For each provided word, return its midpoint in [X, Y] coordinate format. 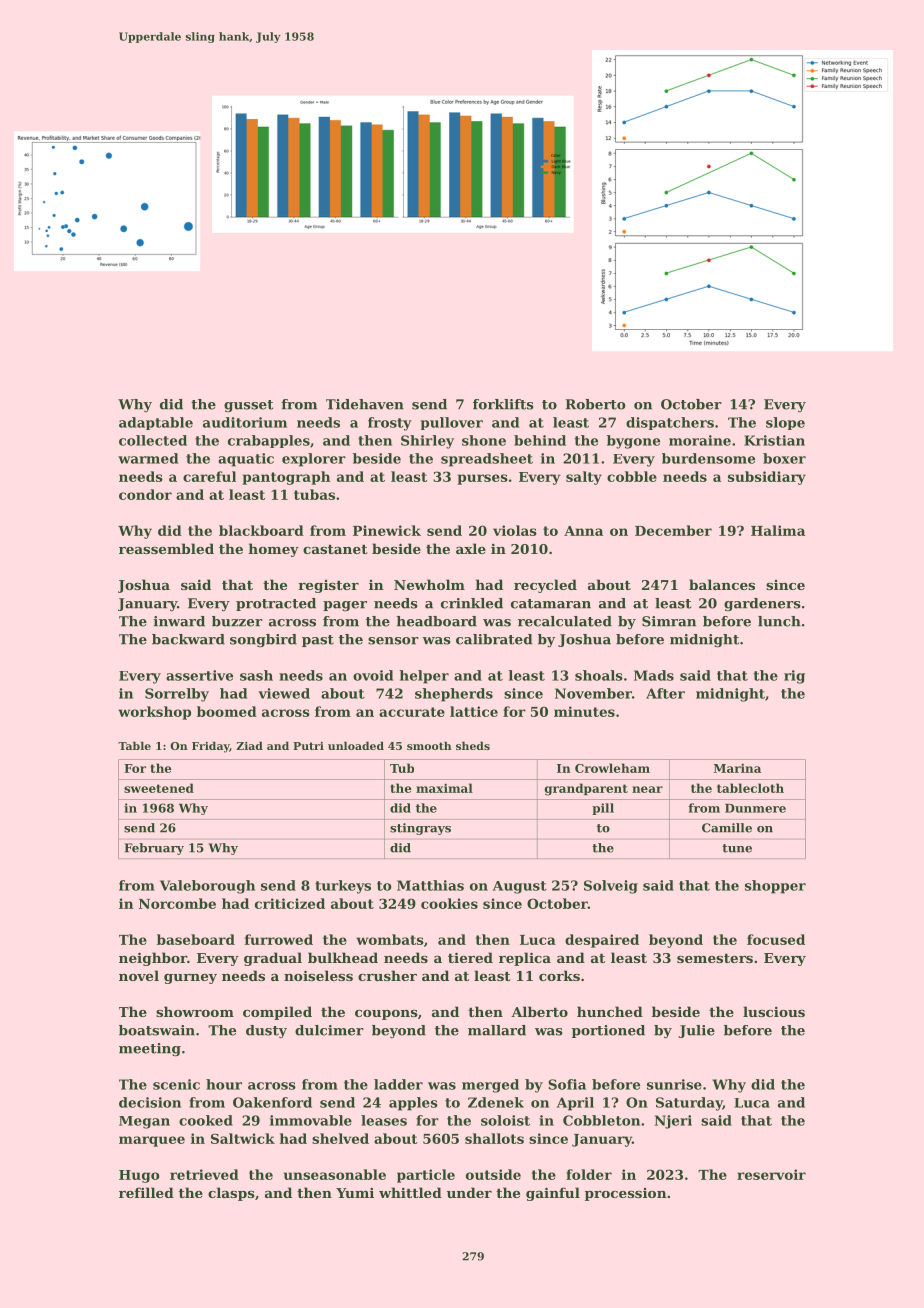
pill [603, 809]
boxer [784, 458]
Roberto [595, 404]
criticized [290, 903]
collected [153, 440]
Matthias [430, 885]
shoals [599, 675]
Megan [144, 1122]
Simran [669, 621]
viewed [284, 693]
